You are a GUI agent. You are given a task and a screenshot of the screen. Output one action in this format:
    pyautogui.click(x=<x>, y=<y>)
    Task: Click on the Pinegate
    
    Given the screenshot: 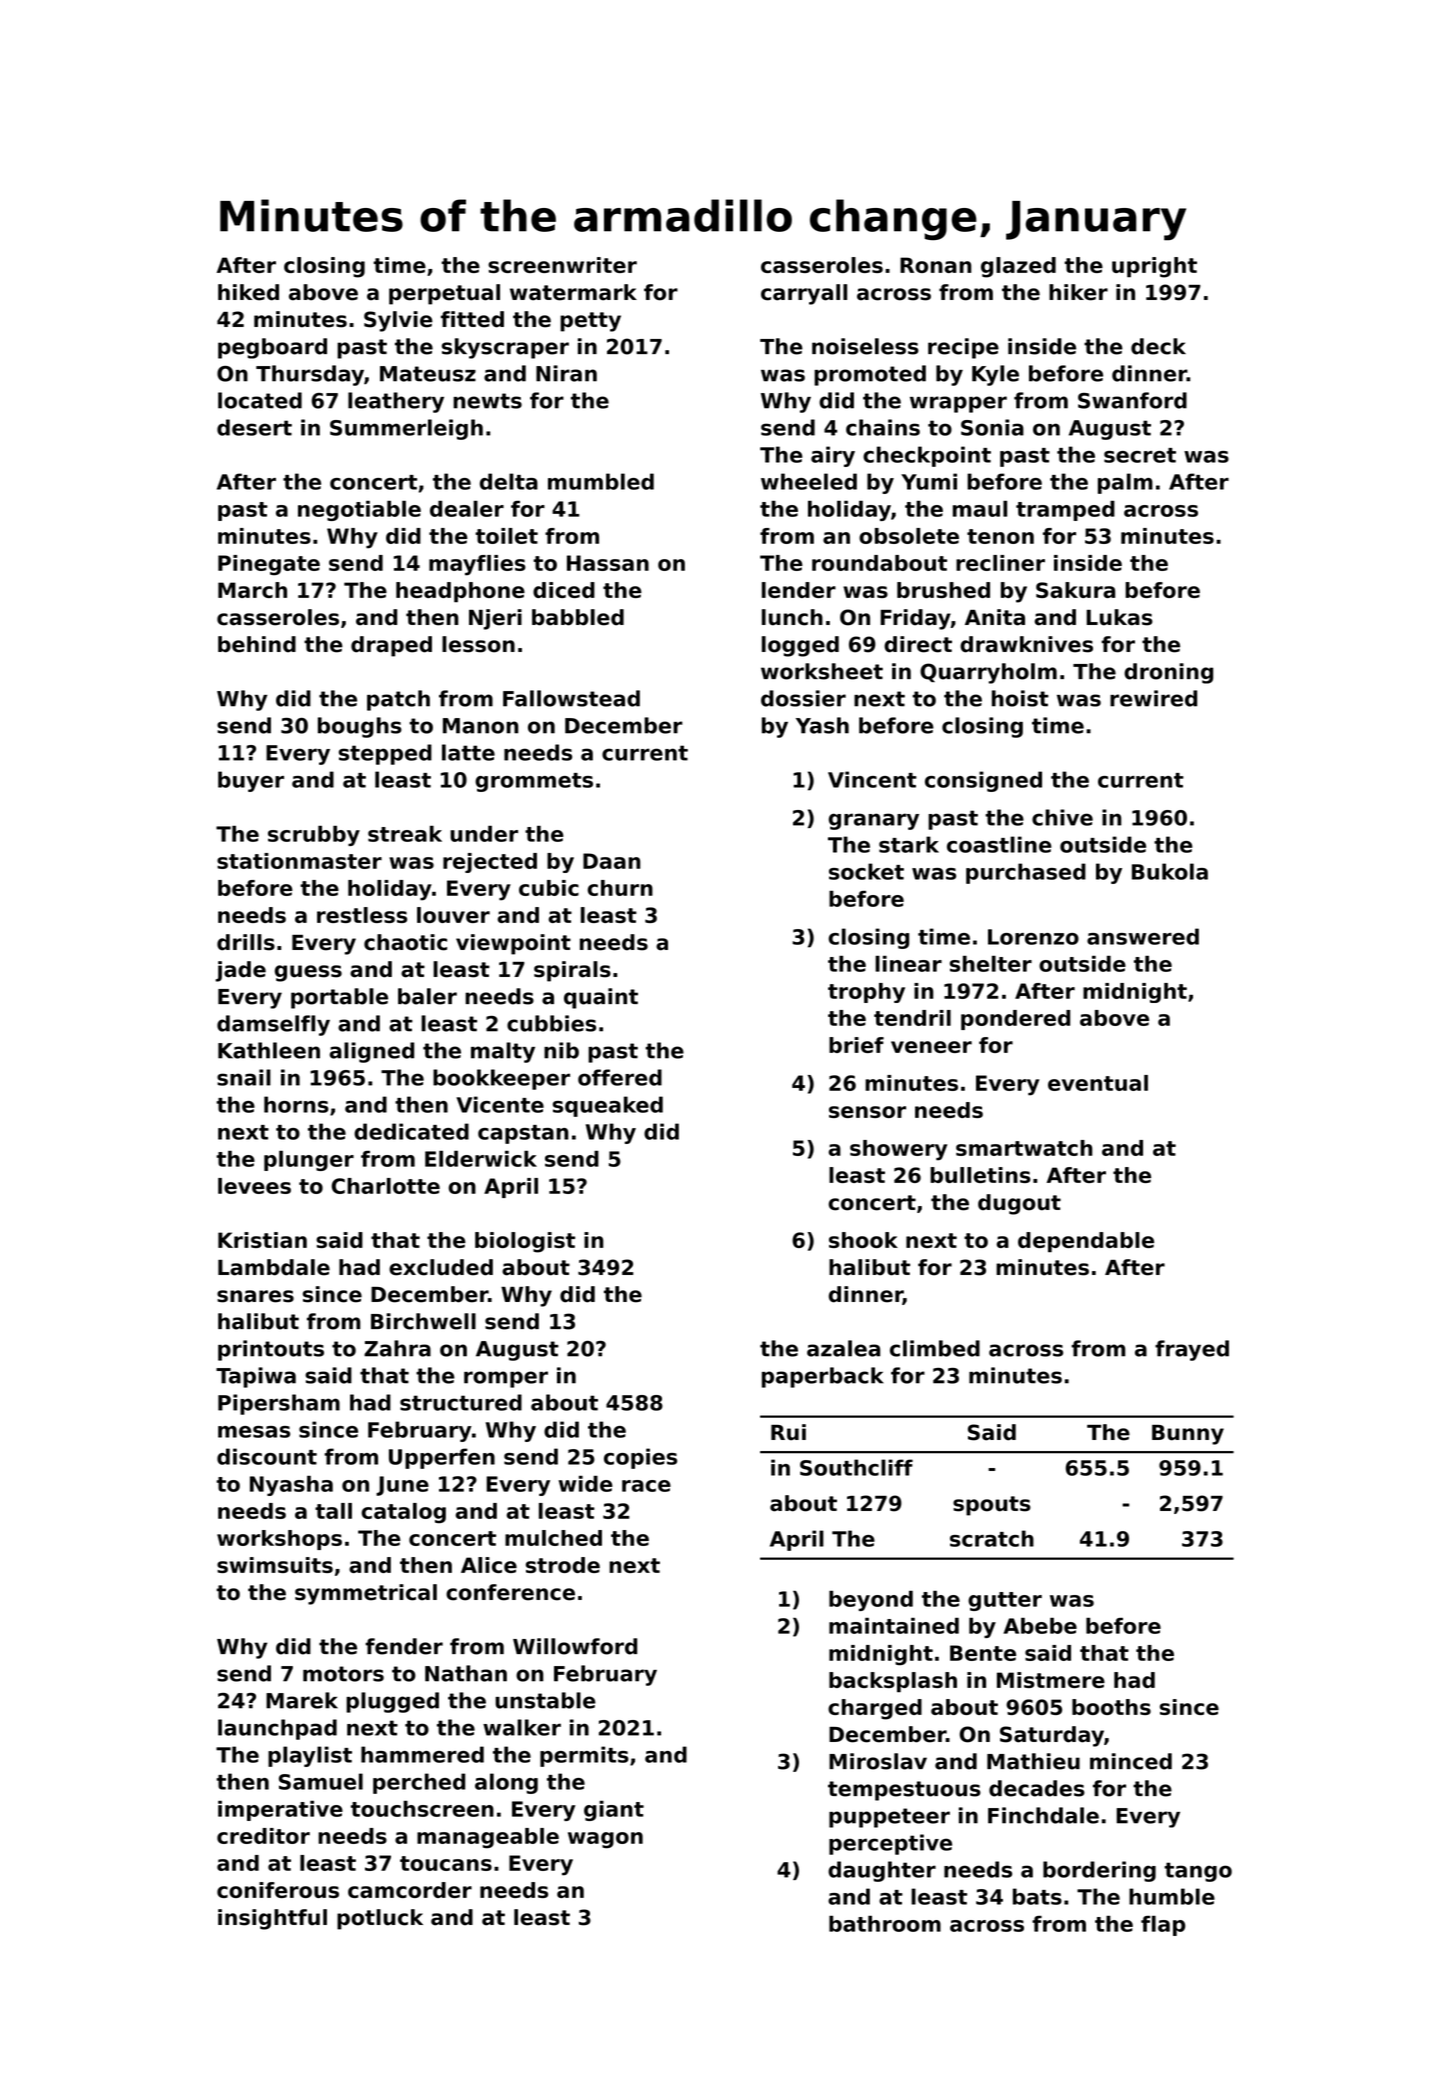 What is the action you would take?
    pyautogui.click(x=269, y=565)
